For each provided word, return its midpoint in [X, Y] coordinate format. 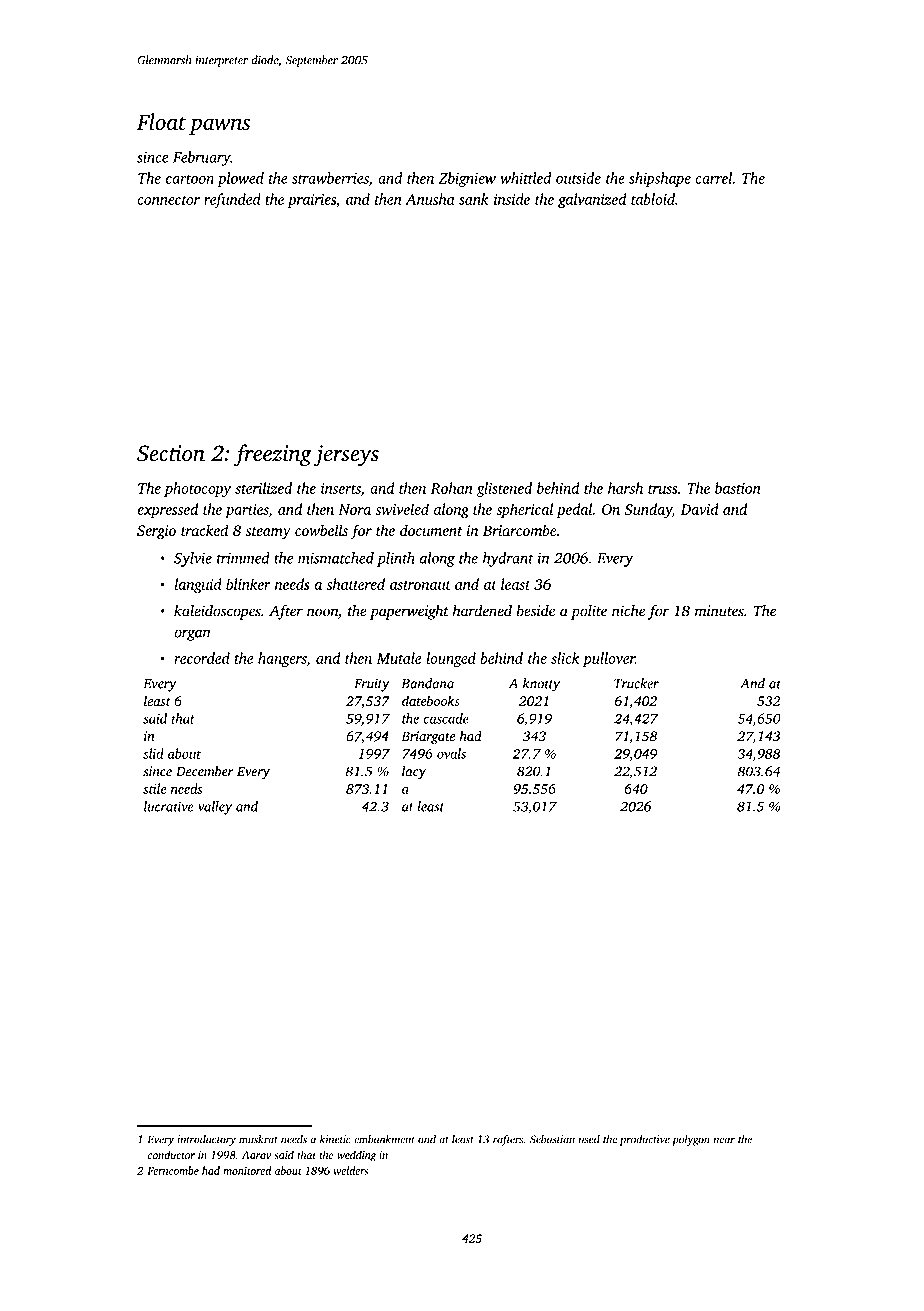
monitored [247, 1170]
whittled [525, 178]
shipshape [660, 179]
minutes [719, 611]
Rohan [452, 488]
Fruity [371, 685]
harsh [625, 488]
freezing [273, 455]
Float [161, 121]
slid [153, 753]
